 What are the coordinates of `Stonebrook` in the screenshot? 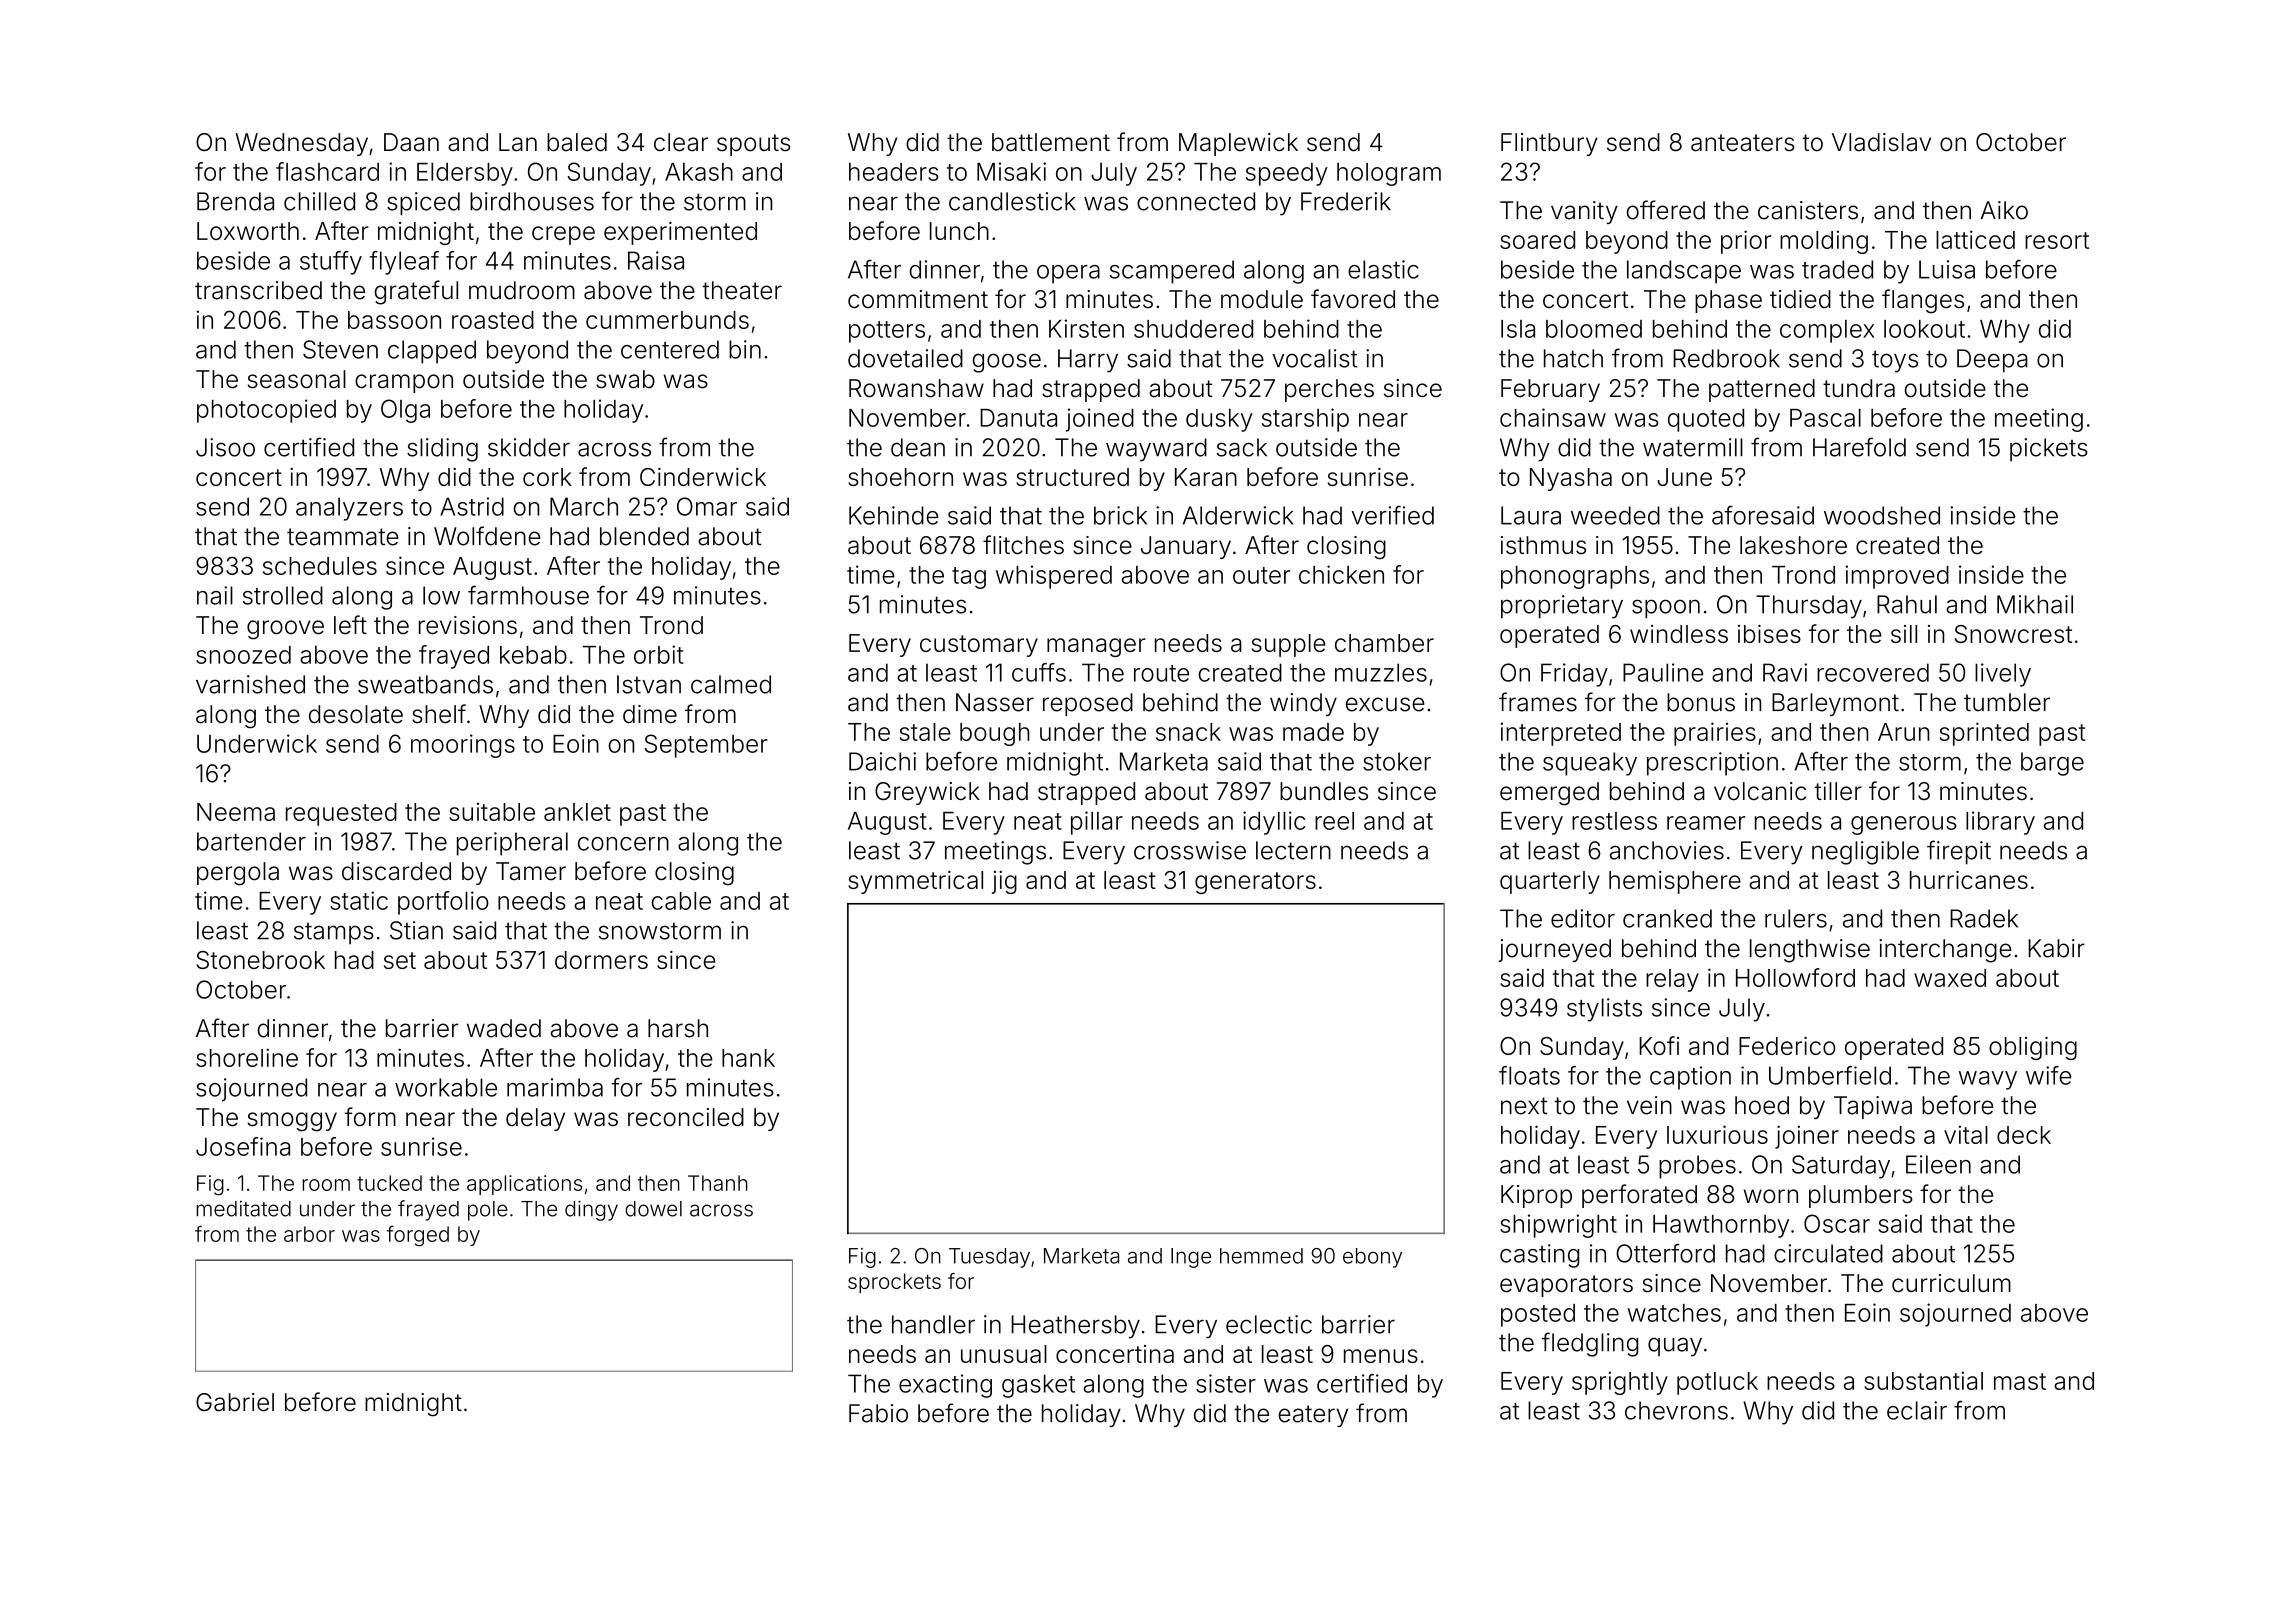 It's located at (260, 960).
